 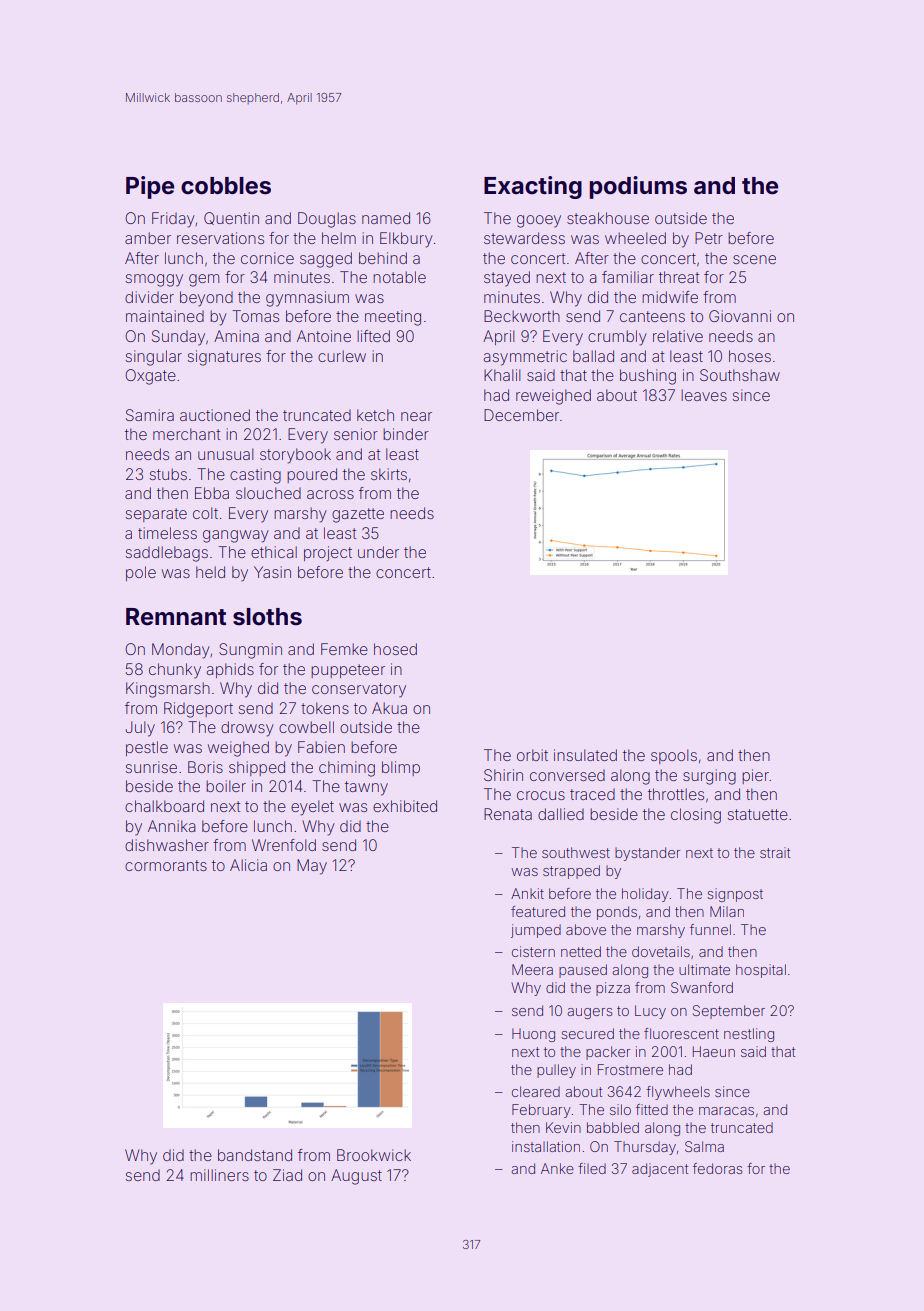 I want to click on merchant, so click(x=186, y=434).
